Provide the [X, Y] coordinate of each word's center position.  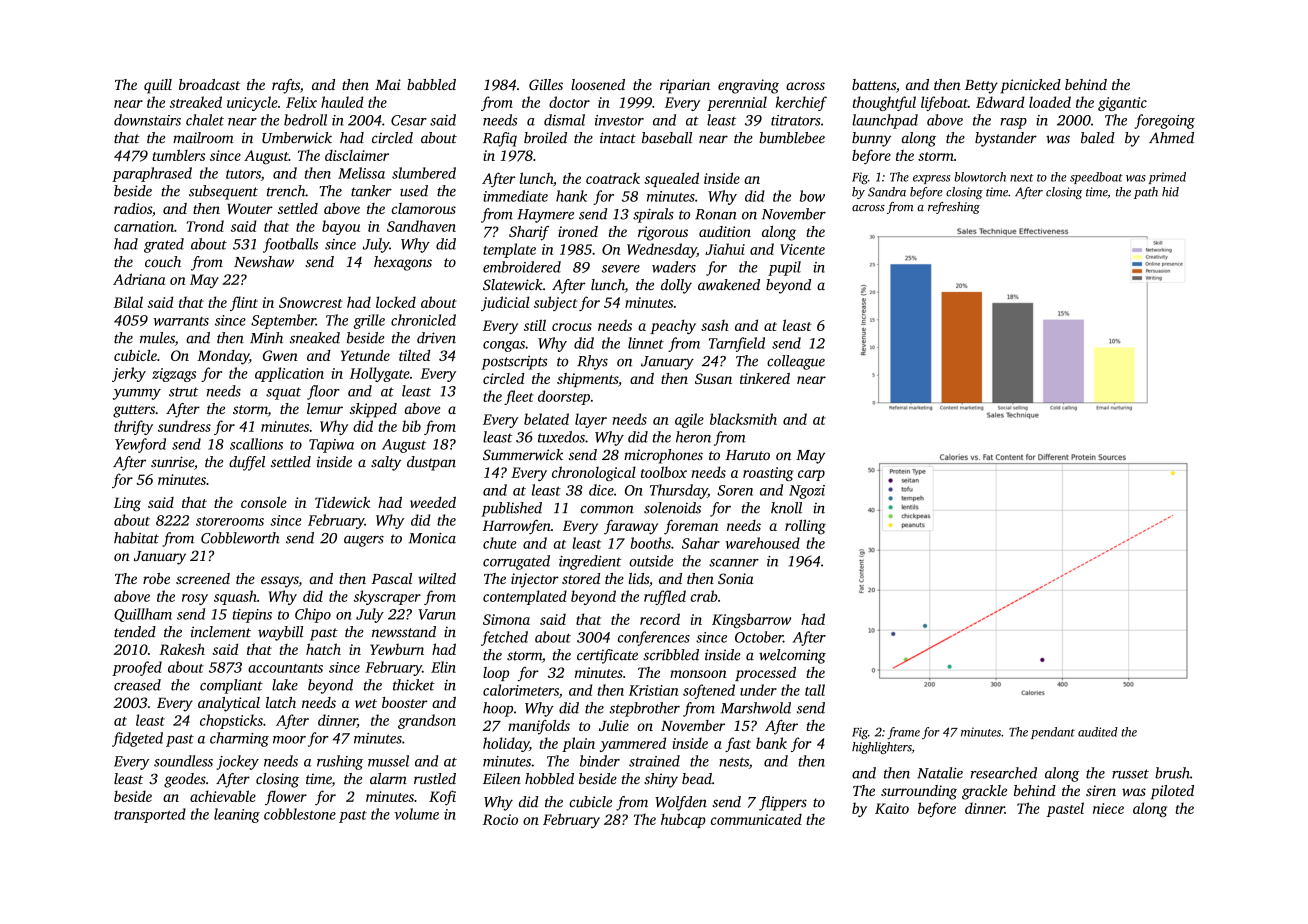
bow [812, 196]
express [931, 179]
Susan [713, 378]
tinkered [765, 378]
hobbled [549, 778]
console [264, 502]
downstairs [147, 120]
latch [281, 702]
